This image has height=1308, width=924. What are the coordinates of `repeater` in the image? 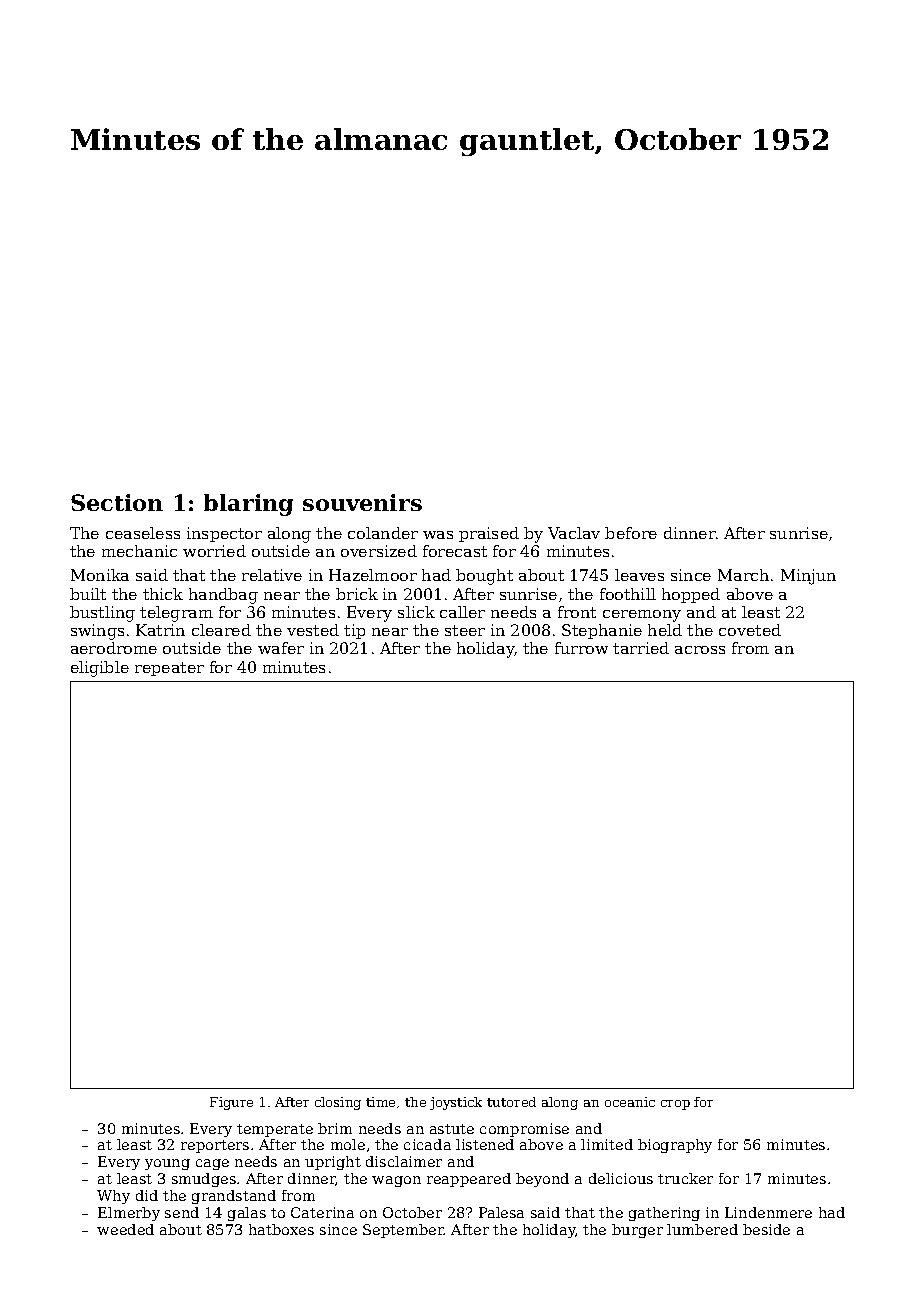 It's located at (169, 669).
